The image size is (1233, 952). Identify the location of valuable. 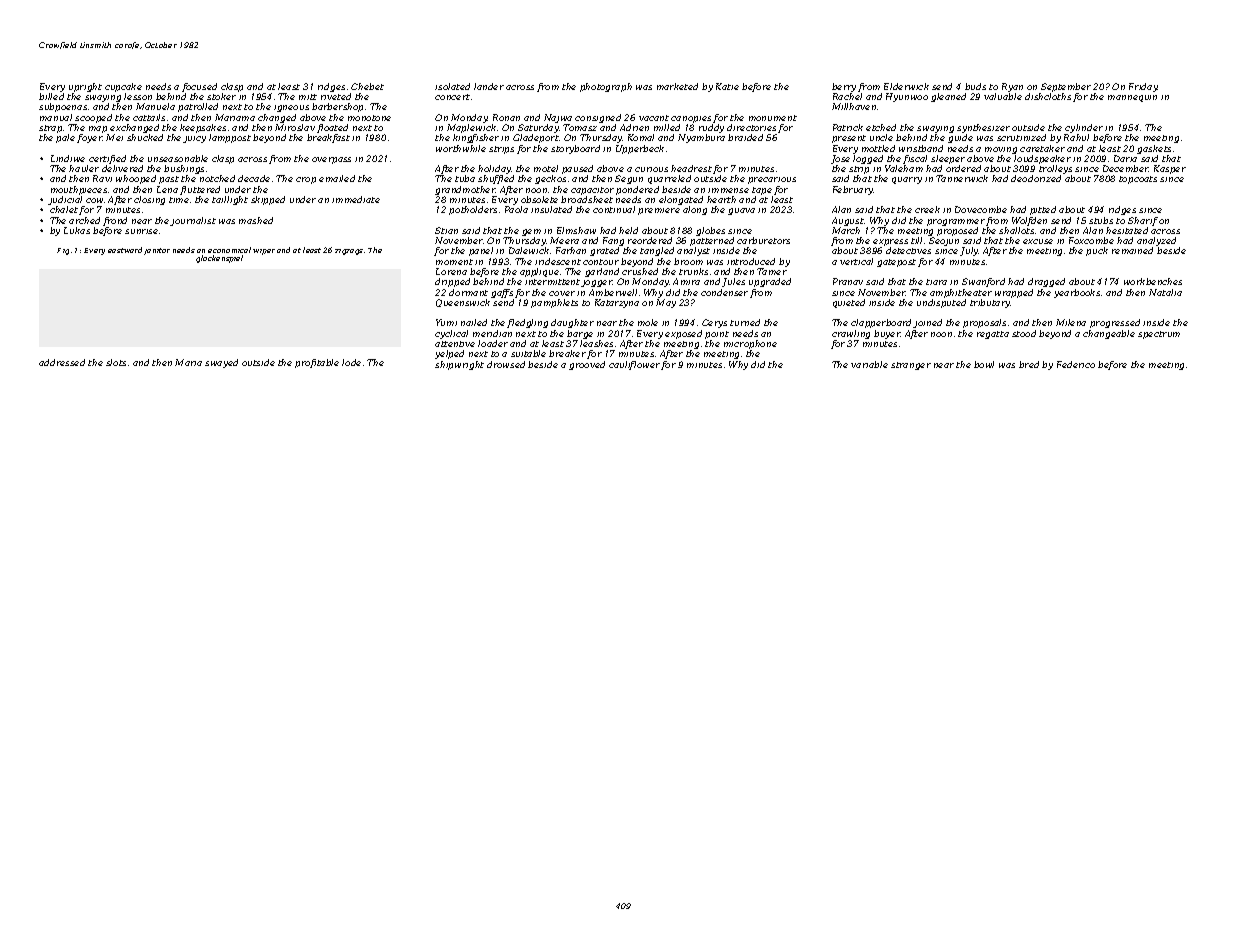
(1003, 96).
